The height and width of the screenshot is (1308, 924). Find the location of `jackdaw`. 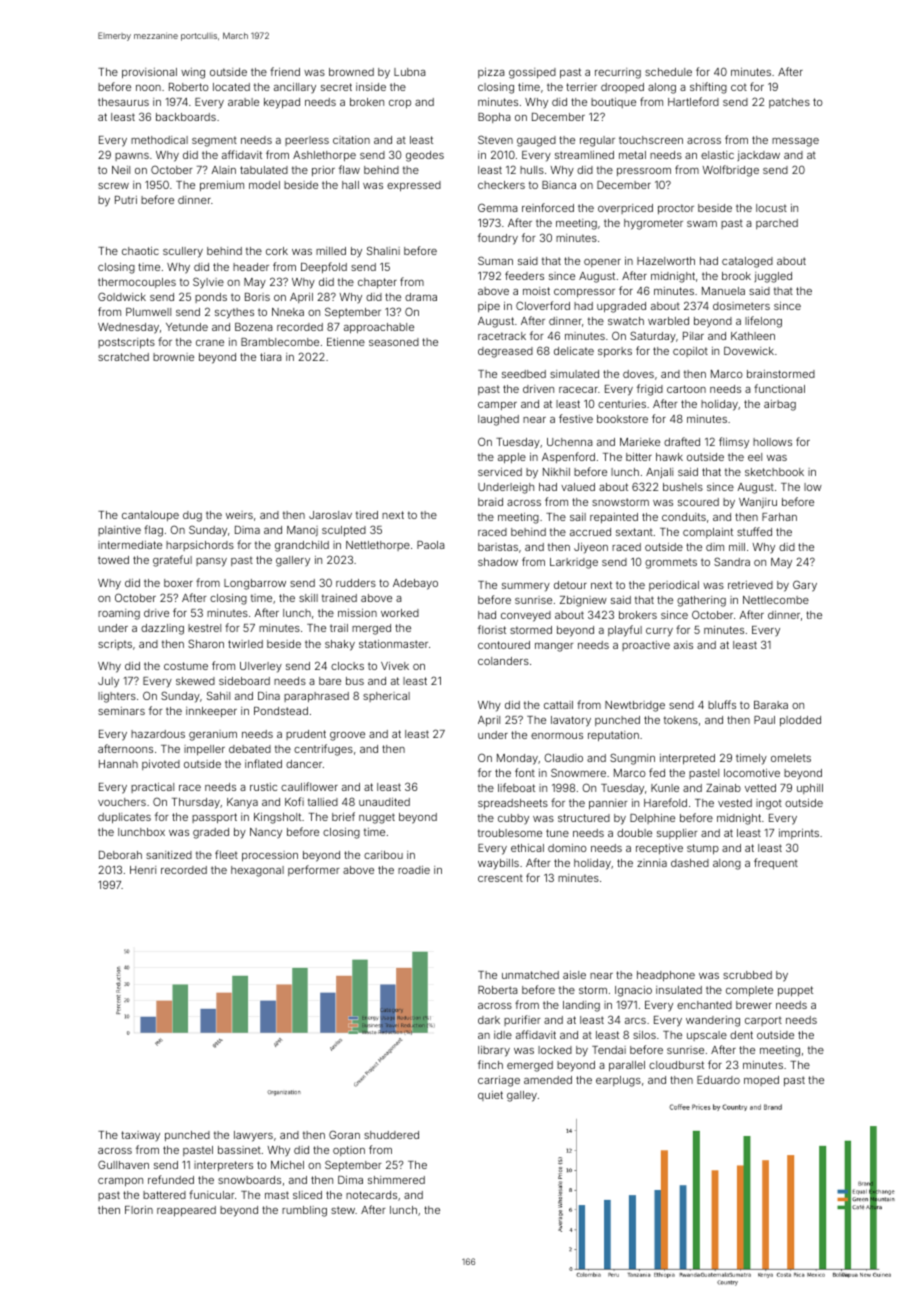

jackdaw is located at coordinates (758, 156).
